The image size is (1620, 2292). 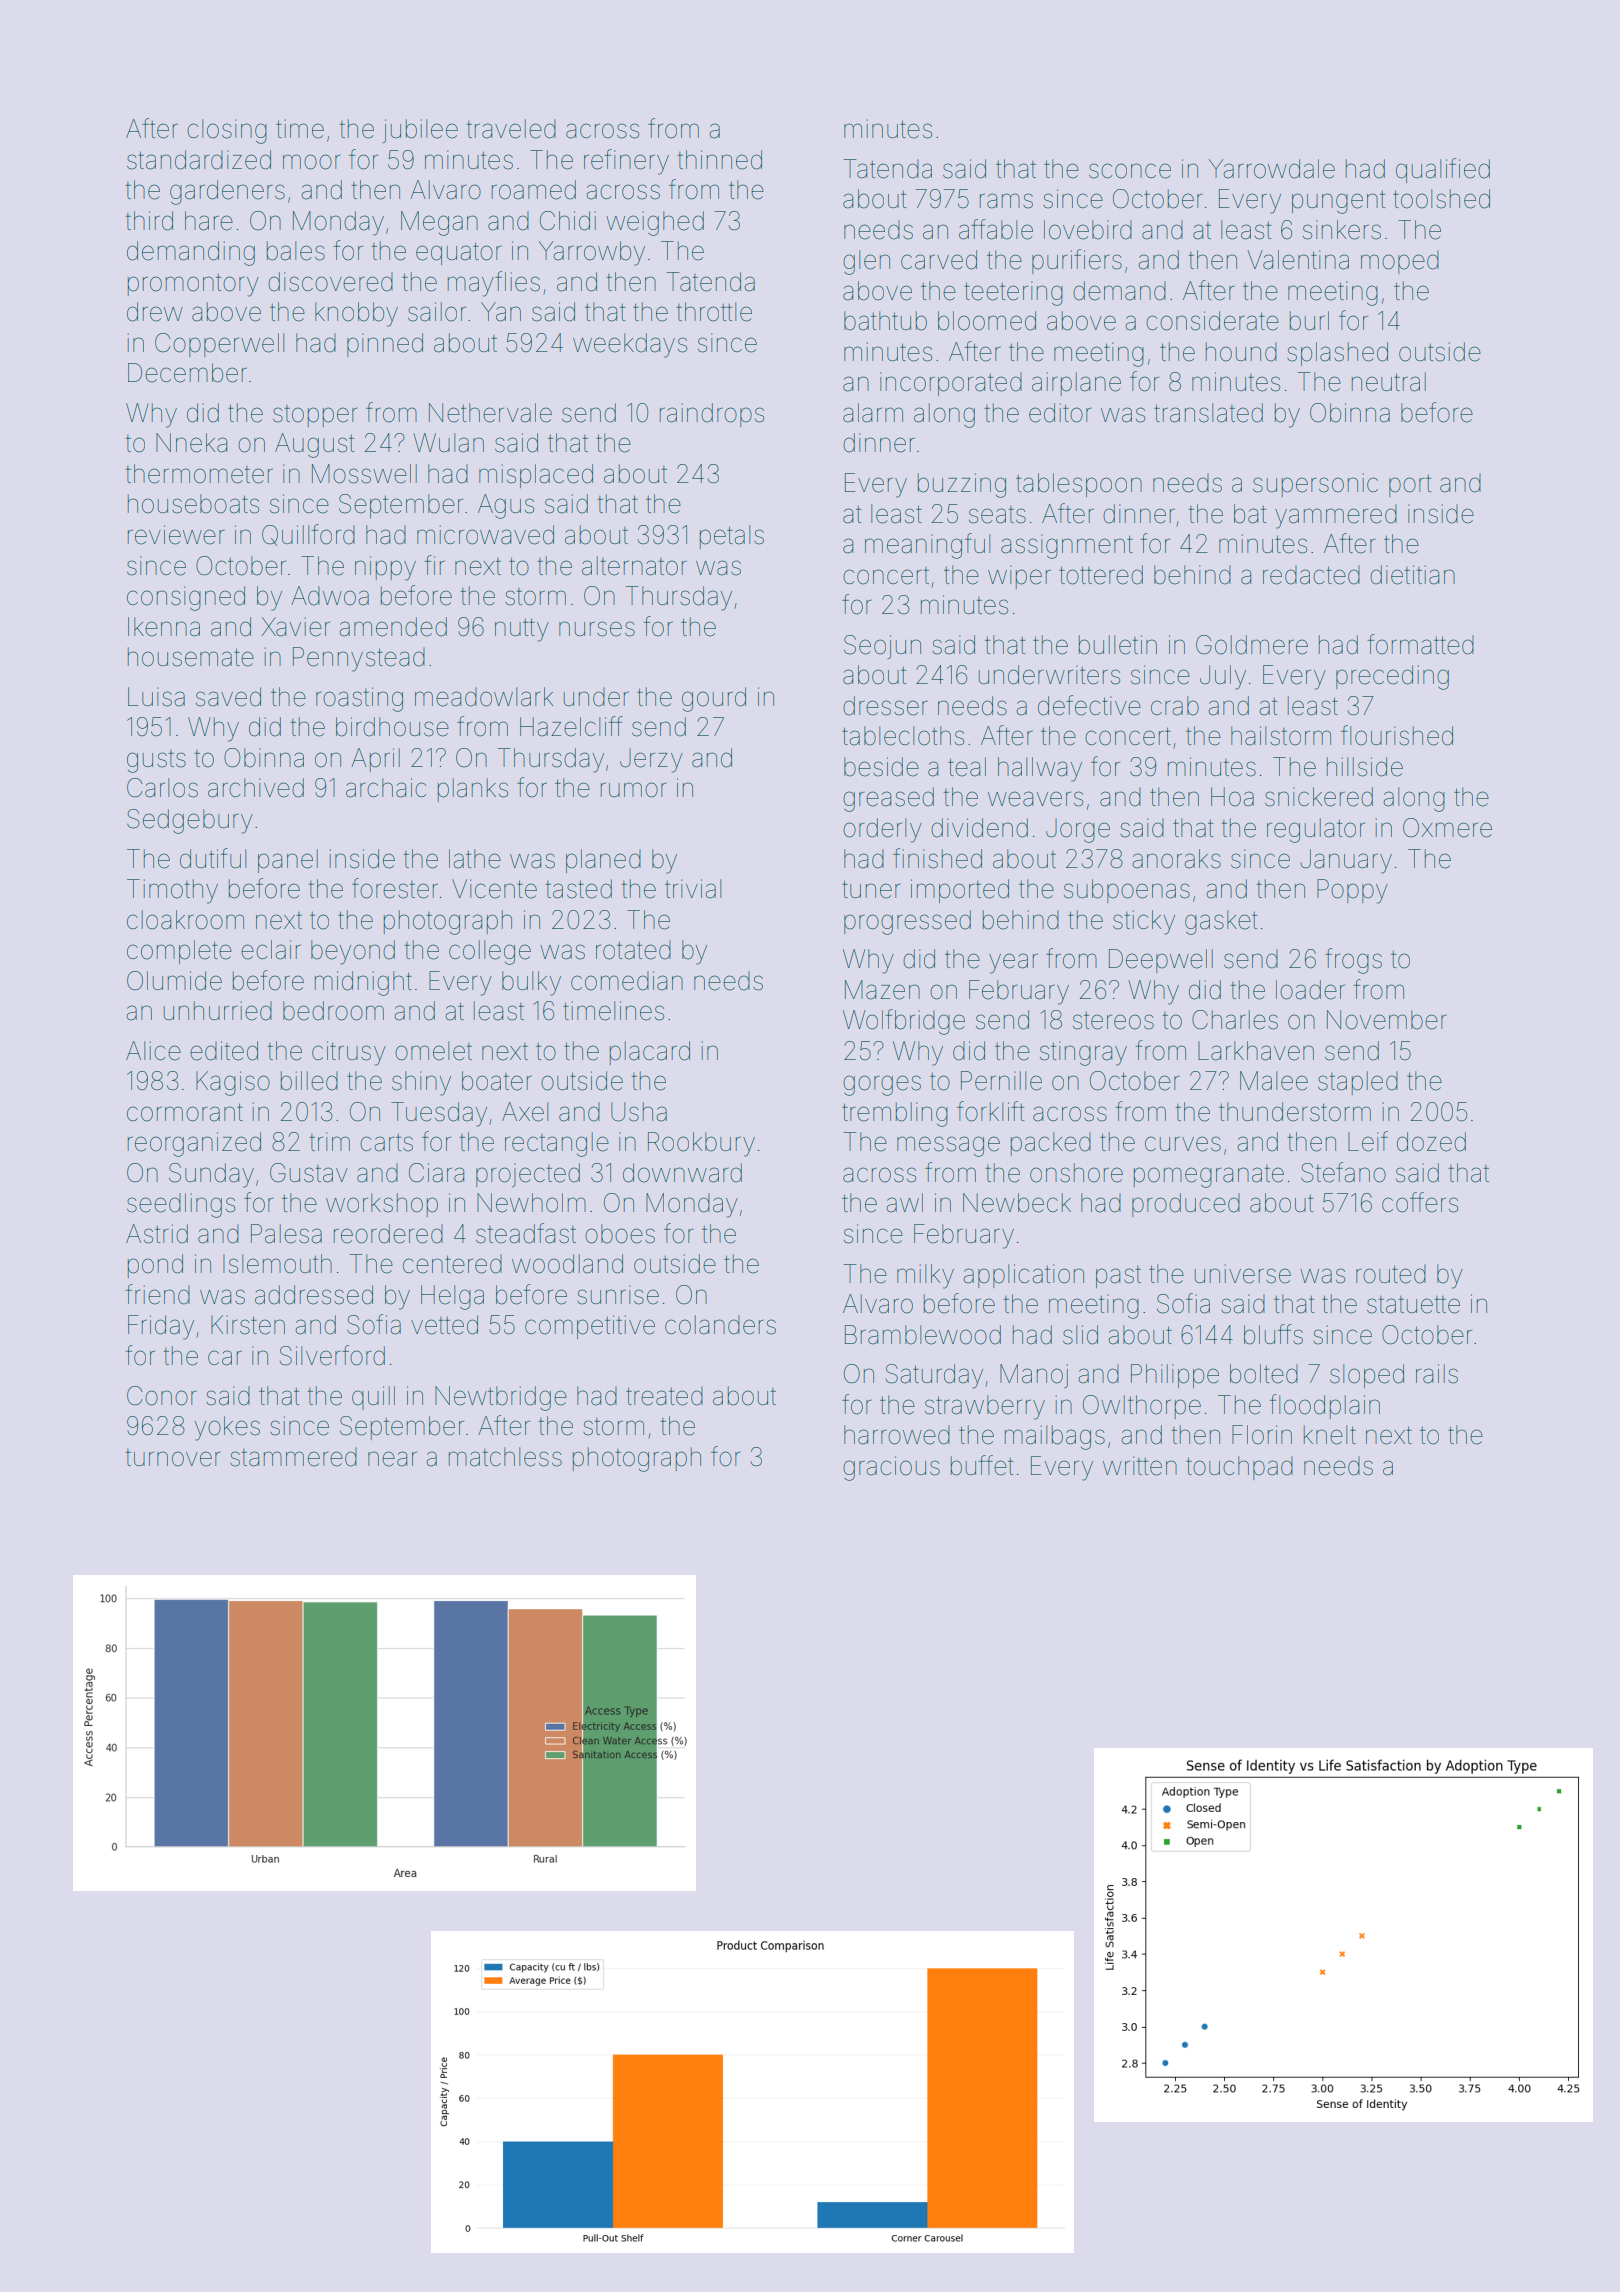 What do you see at coordinates (1239, 1468) in the document?
I see `touchpad` at bounding box center [1239, 1468].
